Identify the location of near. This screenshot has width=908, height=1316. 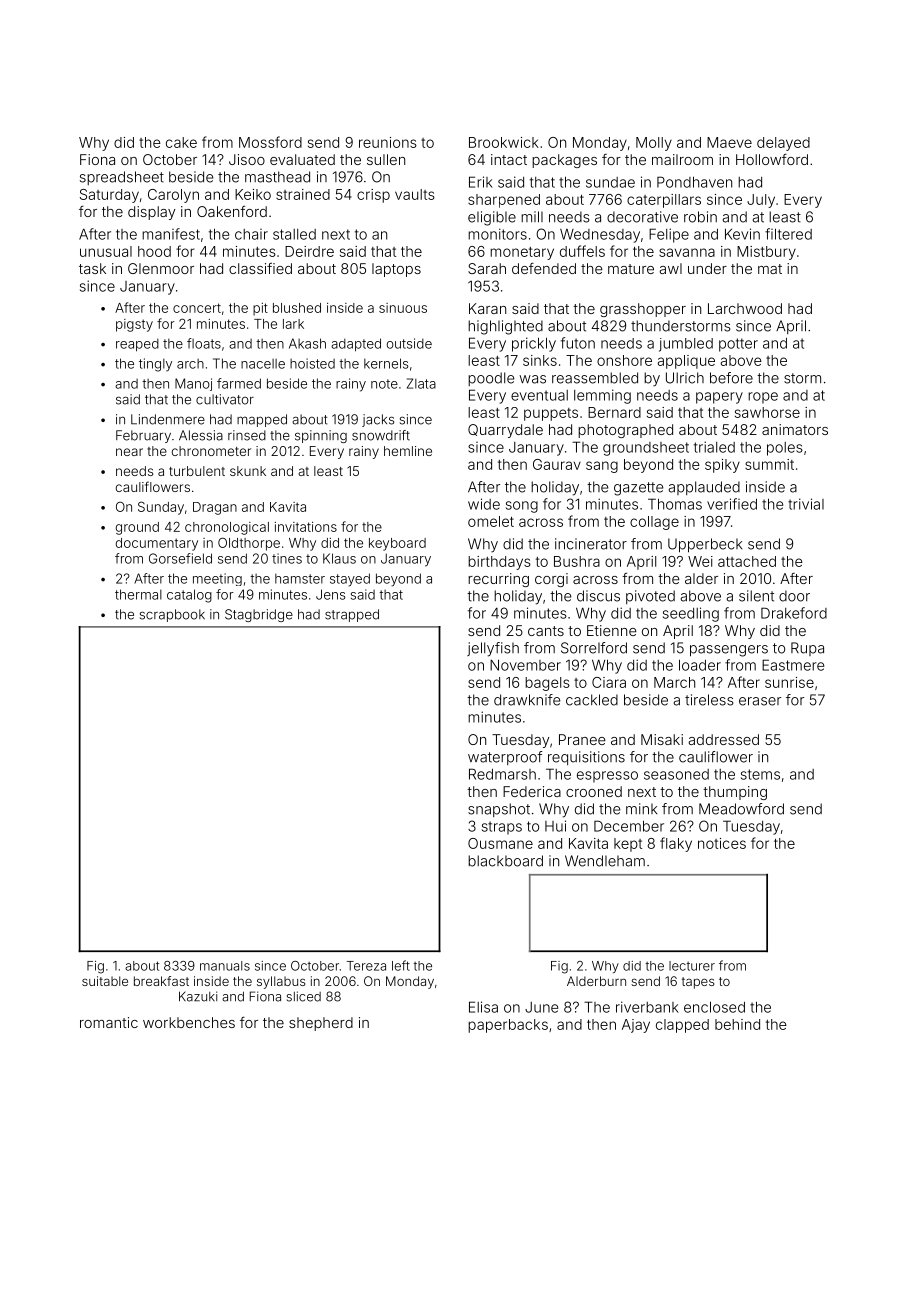
(129, 452).
